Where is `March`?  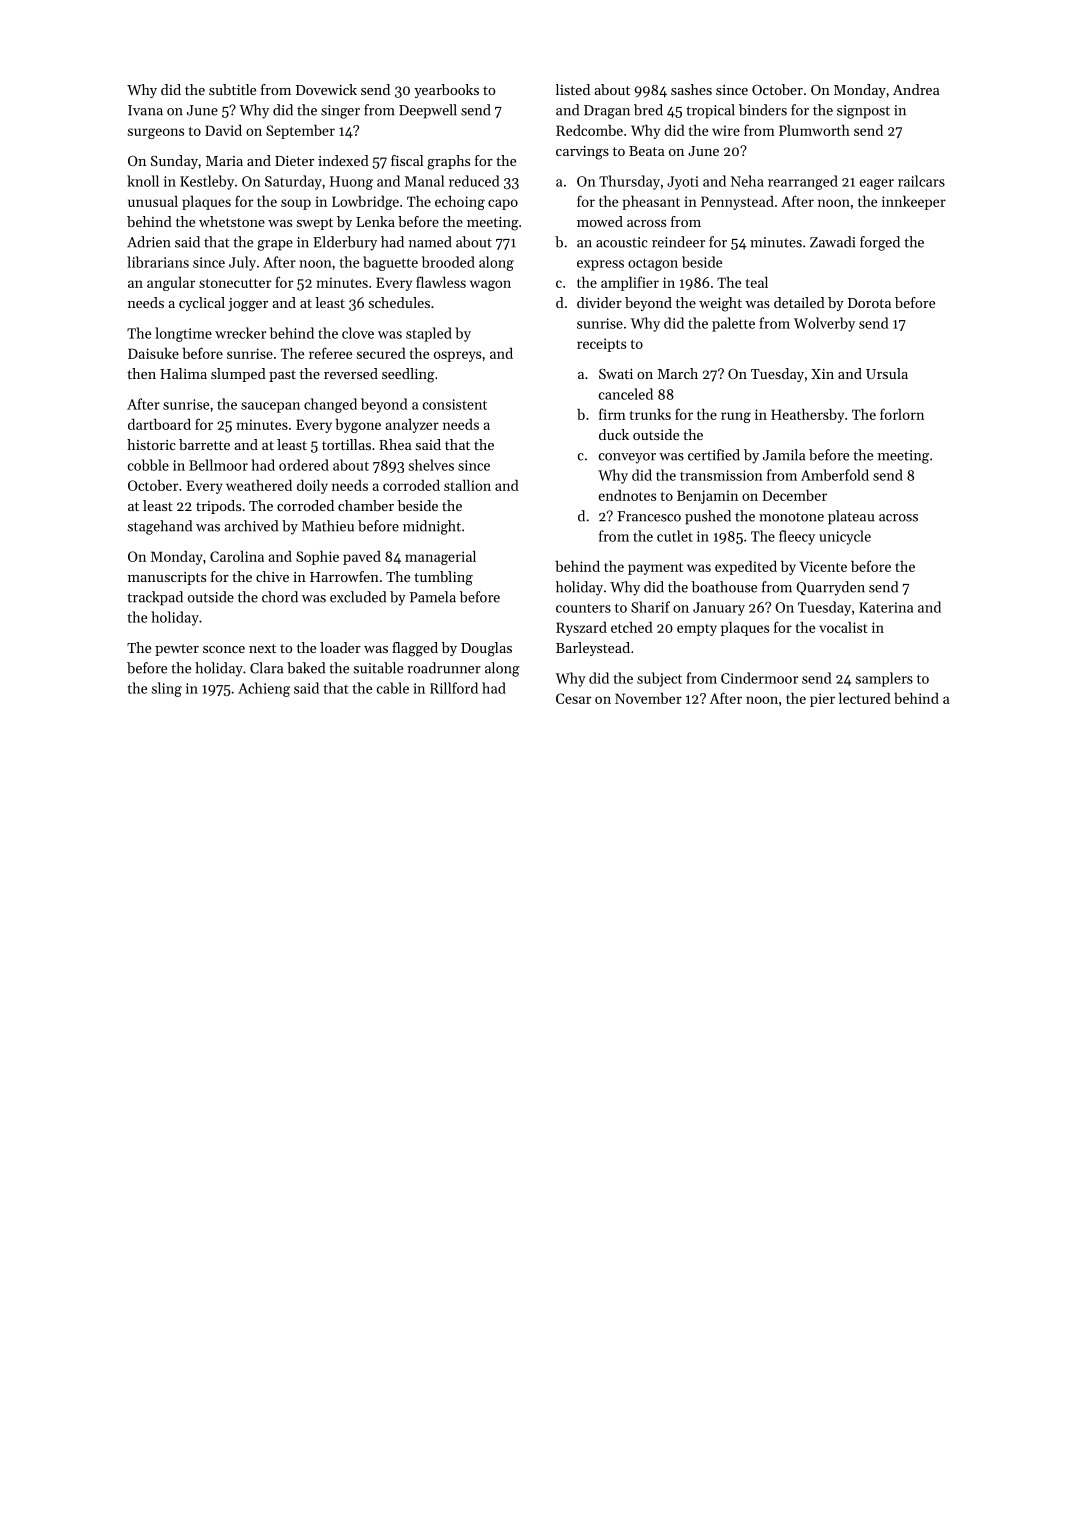 March is located at coordinates (678, 373).
